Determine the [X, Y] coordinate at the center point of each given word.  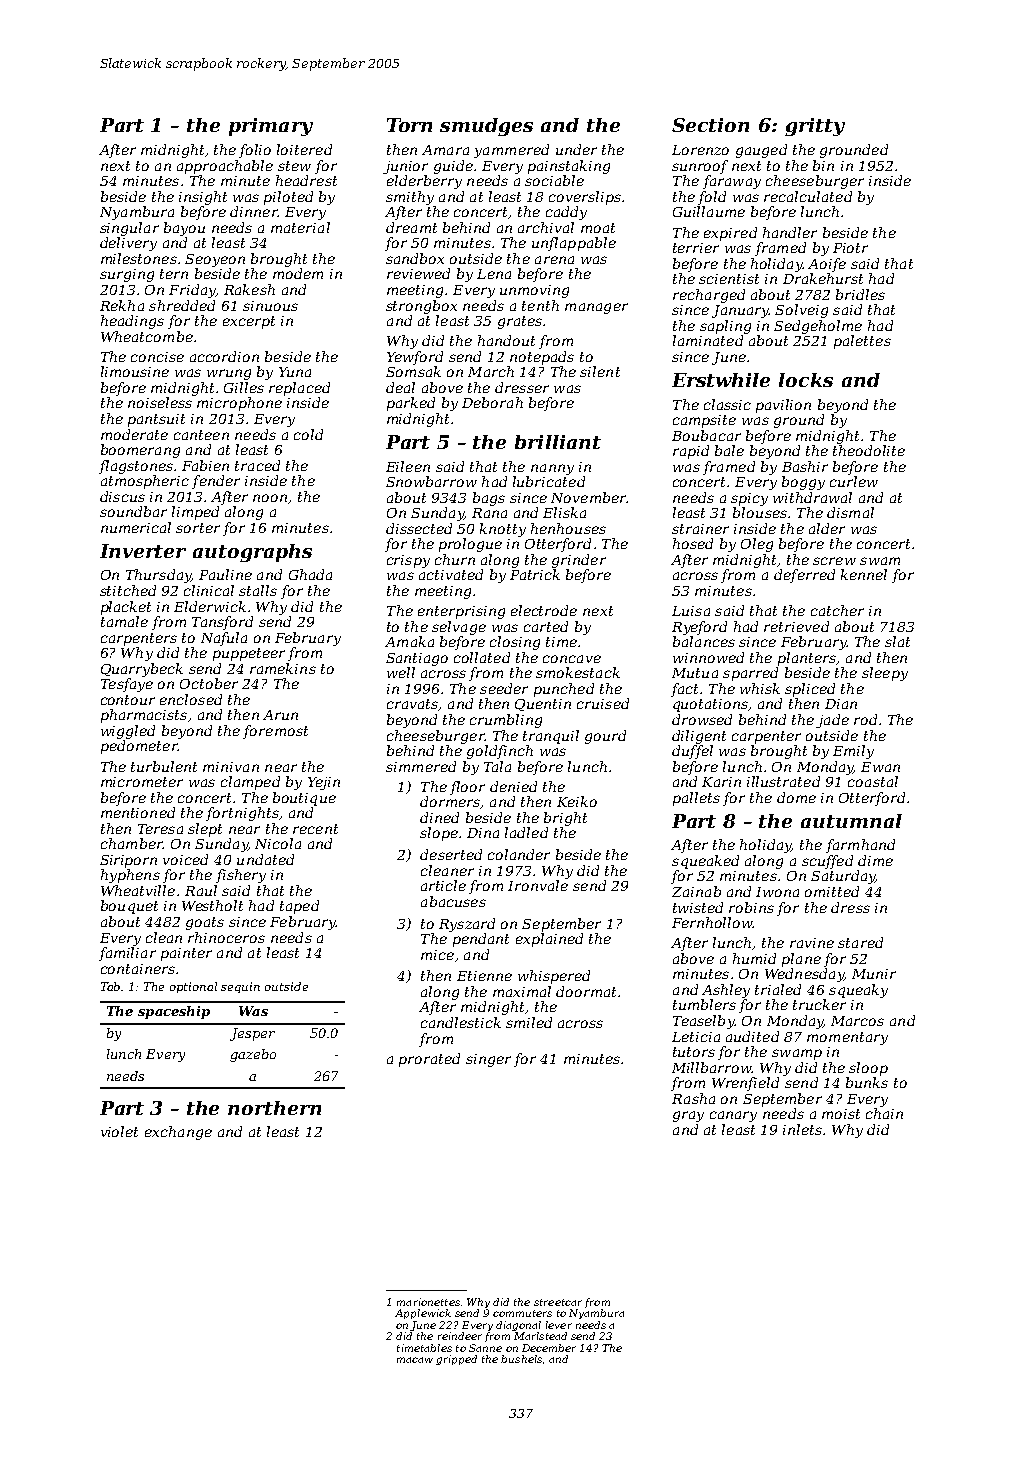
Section [710, 125]
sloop [868, 1069]
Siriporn [128, 861]
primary [271, 127]
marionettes [428, 1302]
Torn [409, 125]
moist [841, 1114]
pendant [481, 940]
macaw [415, 1360]
